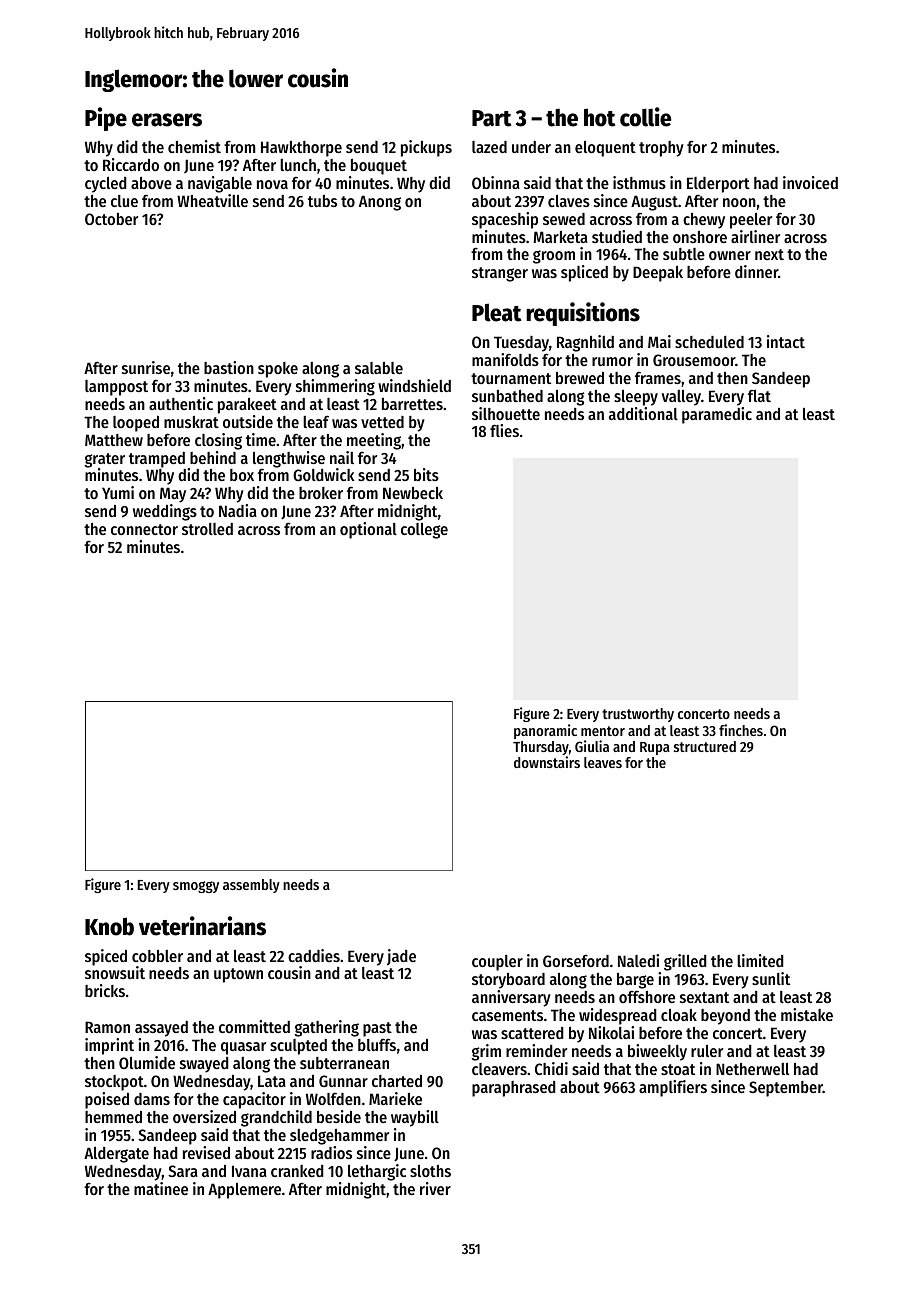 The width and height of the page is (924, 1308). What do you see at coordinates (759, 396) in the page?
I see `flat` at bounding box center [759, 396].
